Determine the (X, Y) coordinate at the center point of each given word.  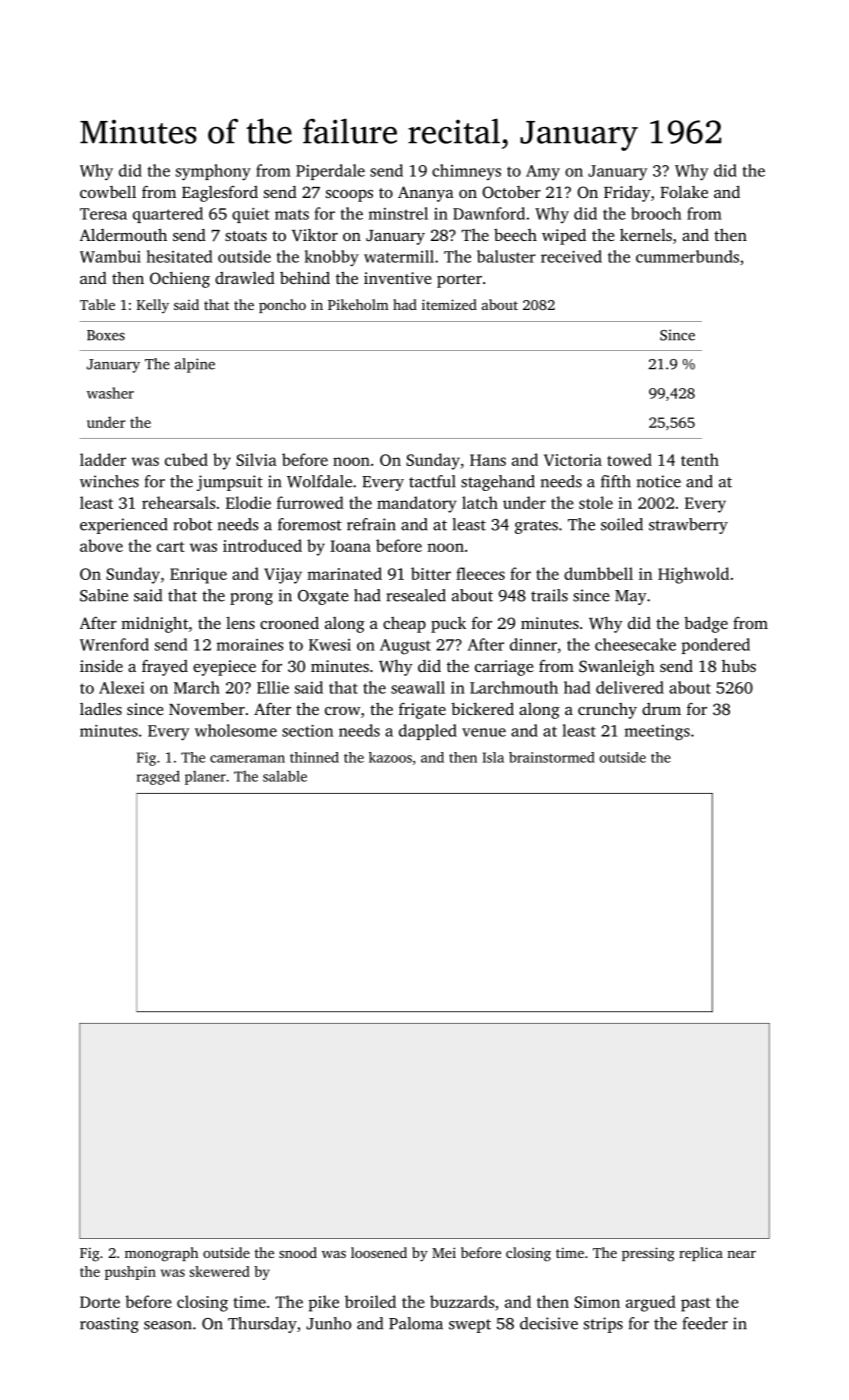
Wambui (110, 256)
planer (205, 778)
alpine (195, 365)
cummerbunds (687, 256)
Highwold (693, 575)
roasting (109, 1325)
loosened (379, 1252)
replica (701, 1254)
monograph (161, 1254)
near (741, 1254)
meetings (657, 733)
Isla (493, 757)
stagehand (498, 483)
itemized (449, 304)
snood (298, 1252)
